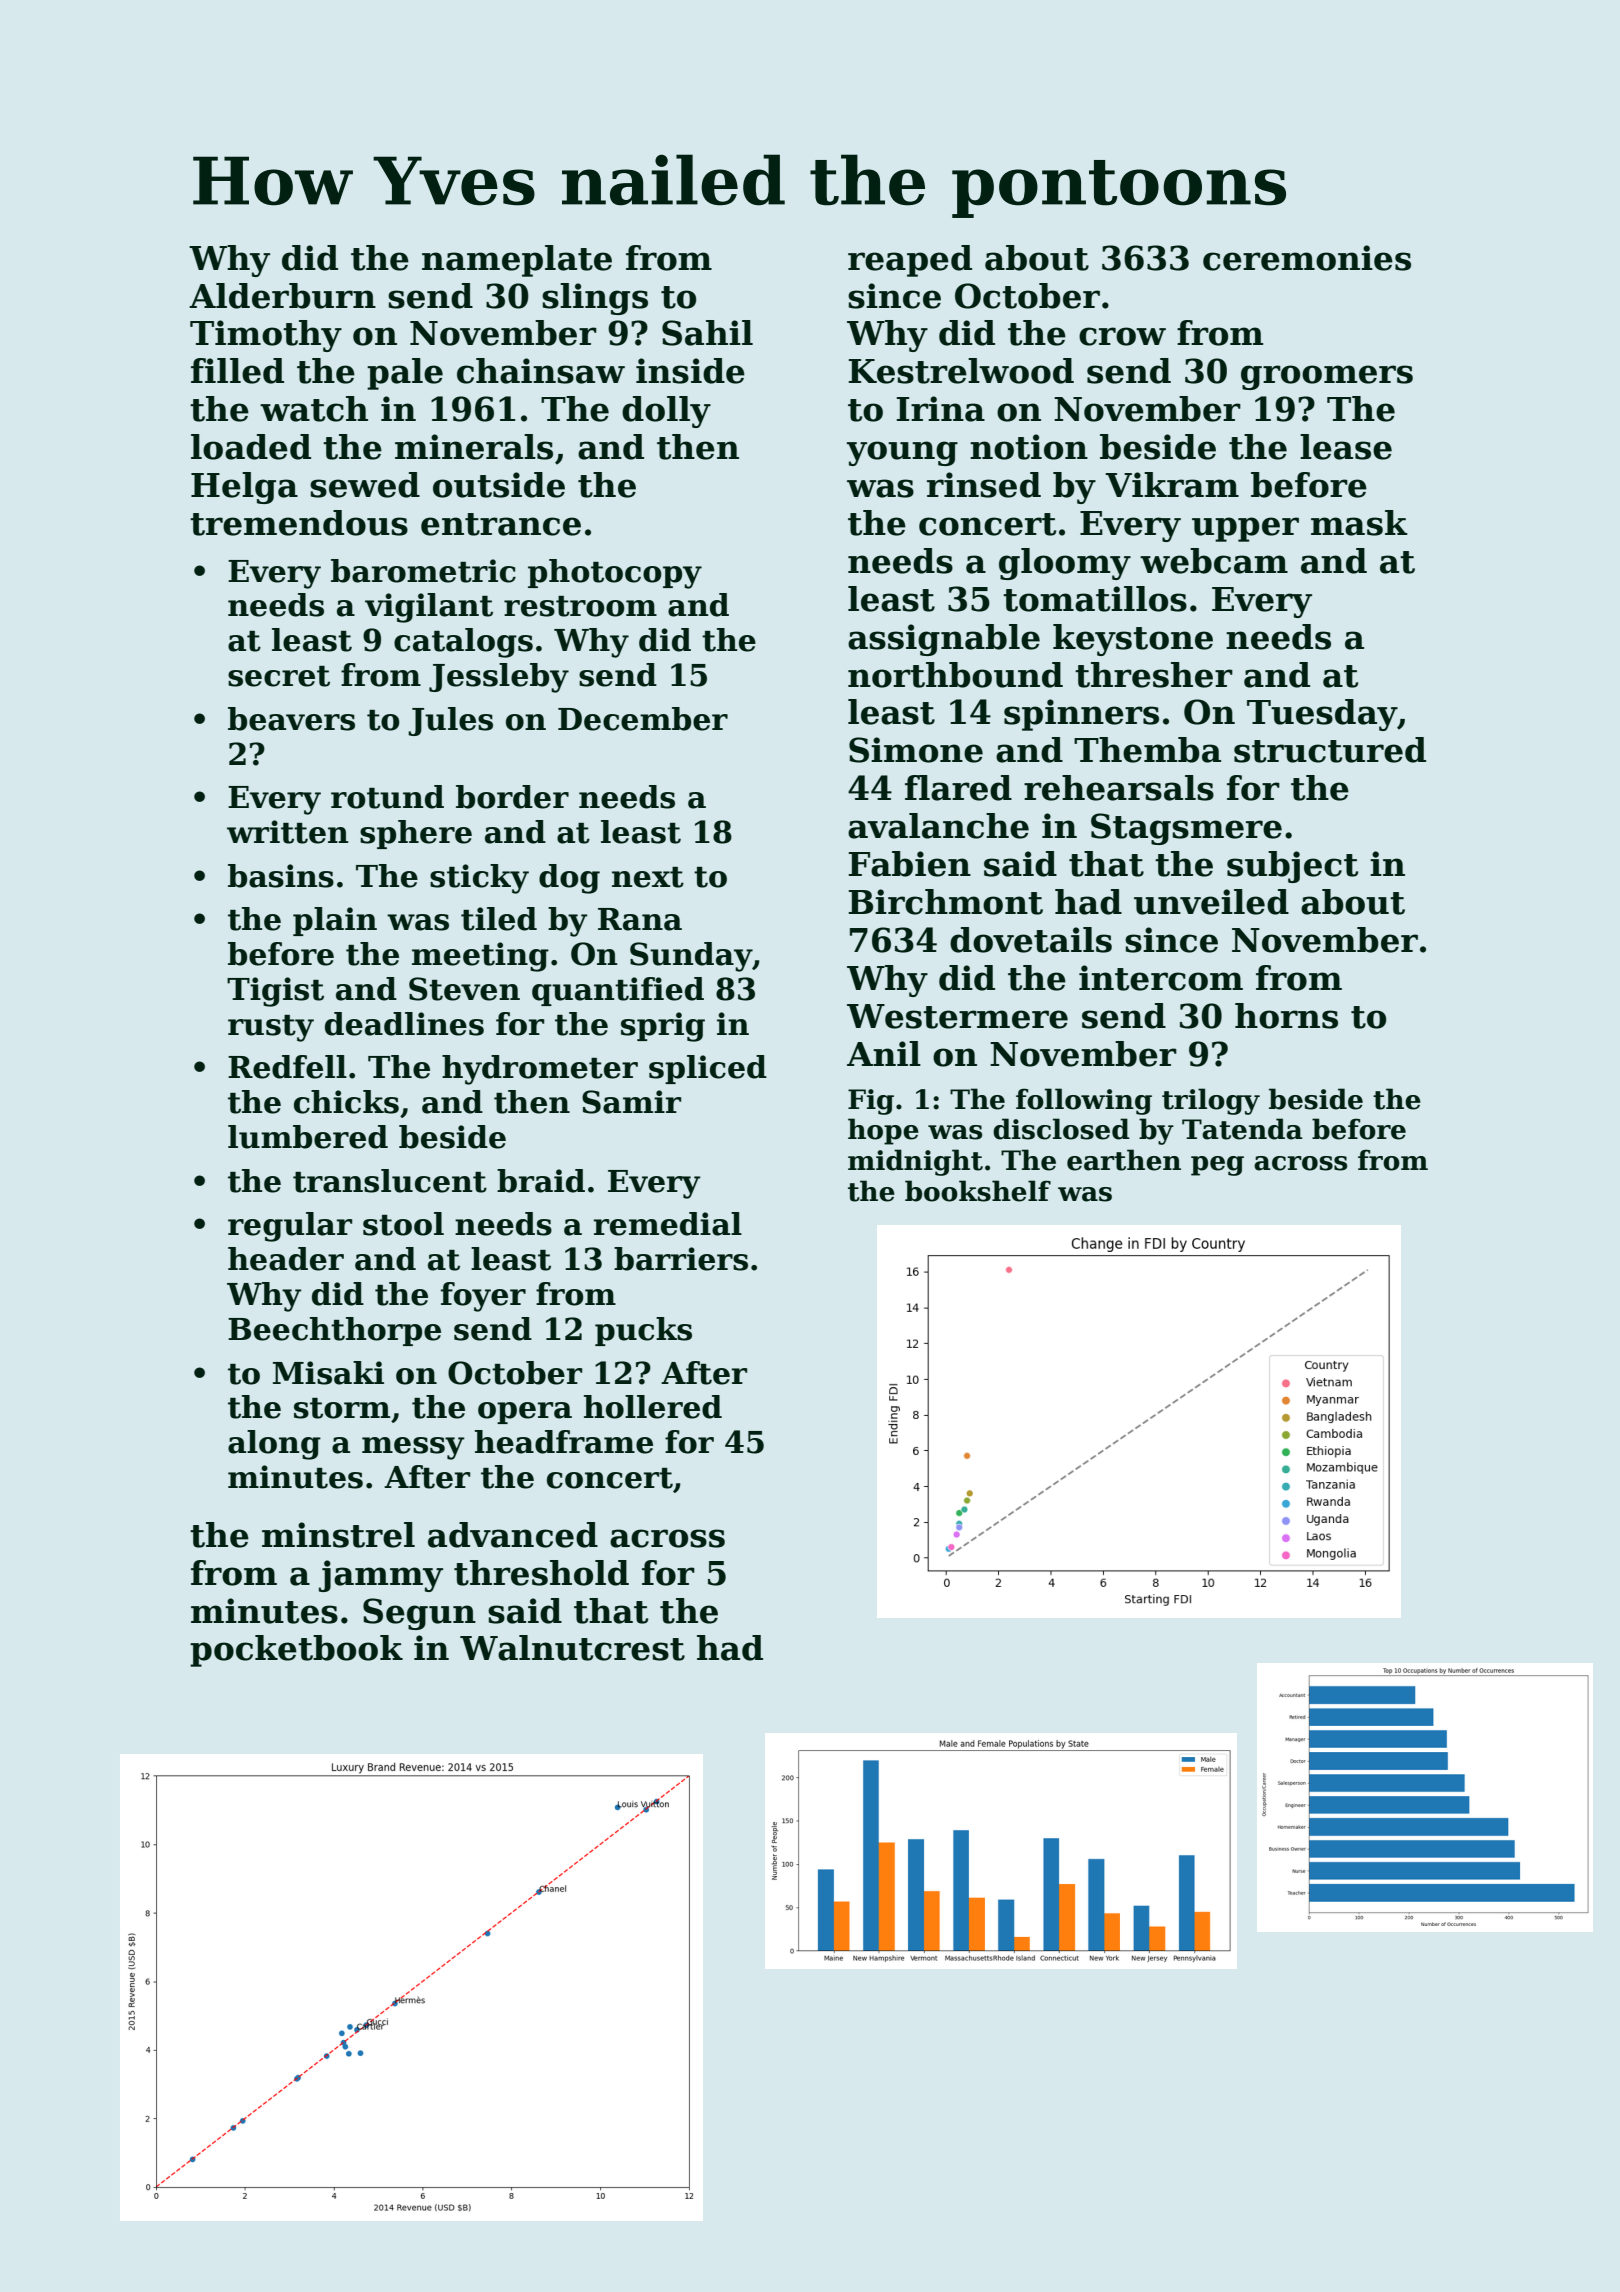 The height and width of the screenshot is (2292, 1620). What do you see at coordinates (1211, 902) in the screenshot?
I see `unveiled` at bounding box center [1211, 902].
